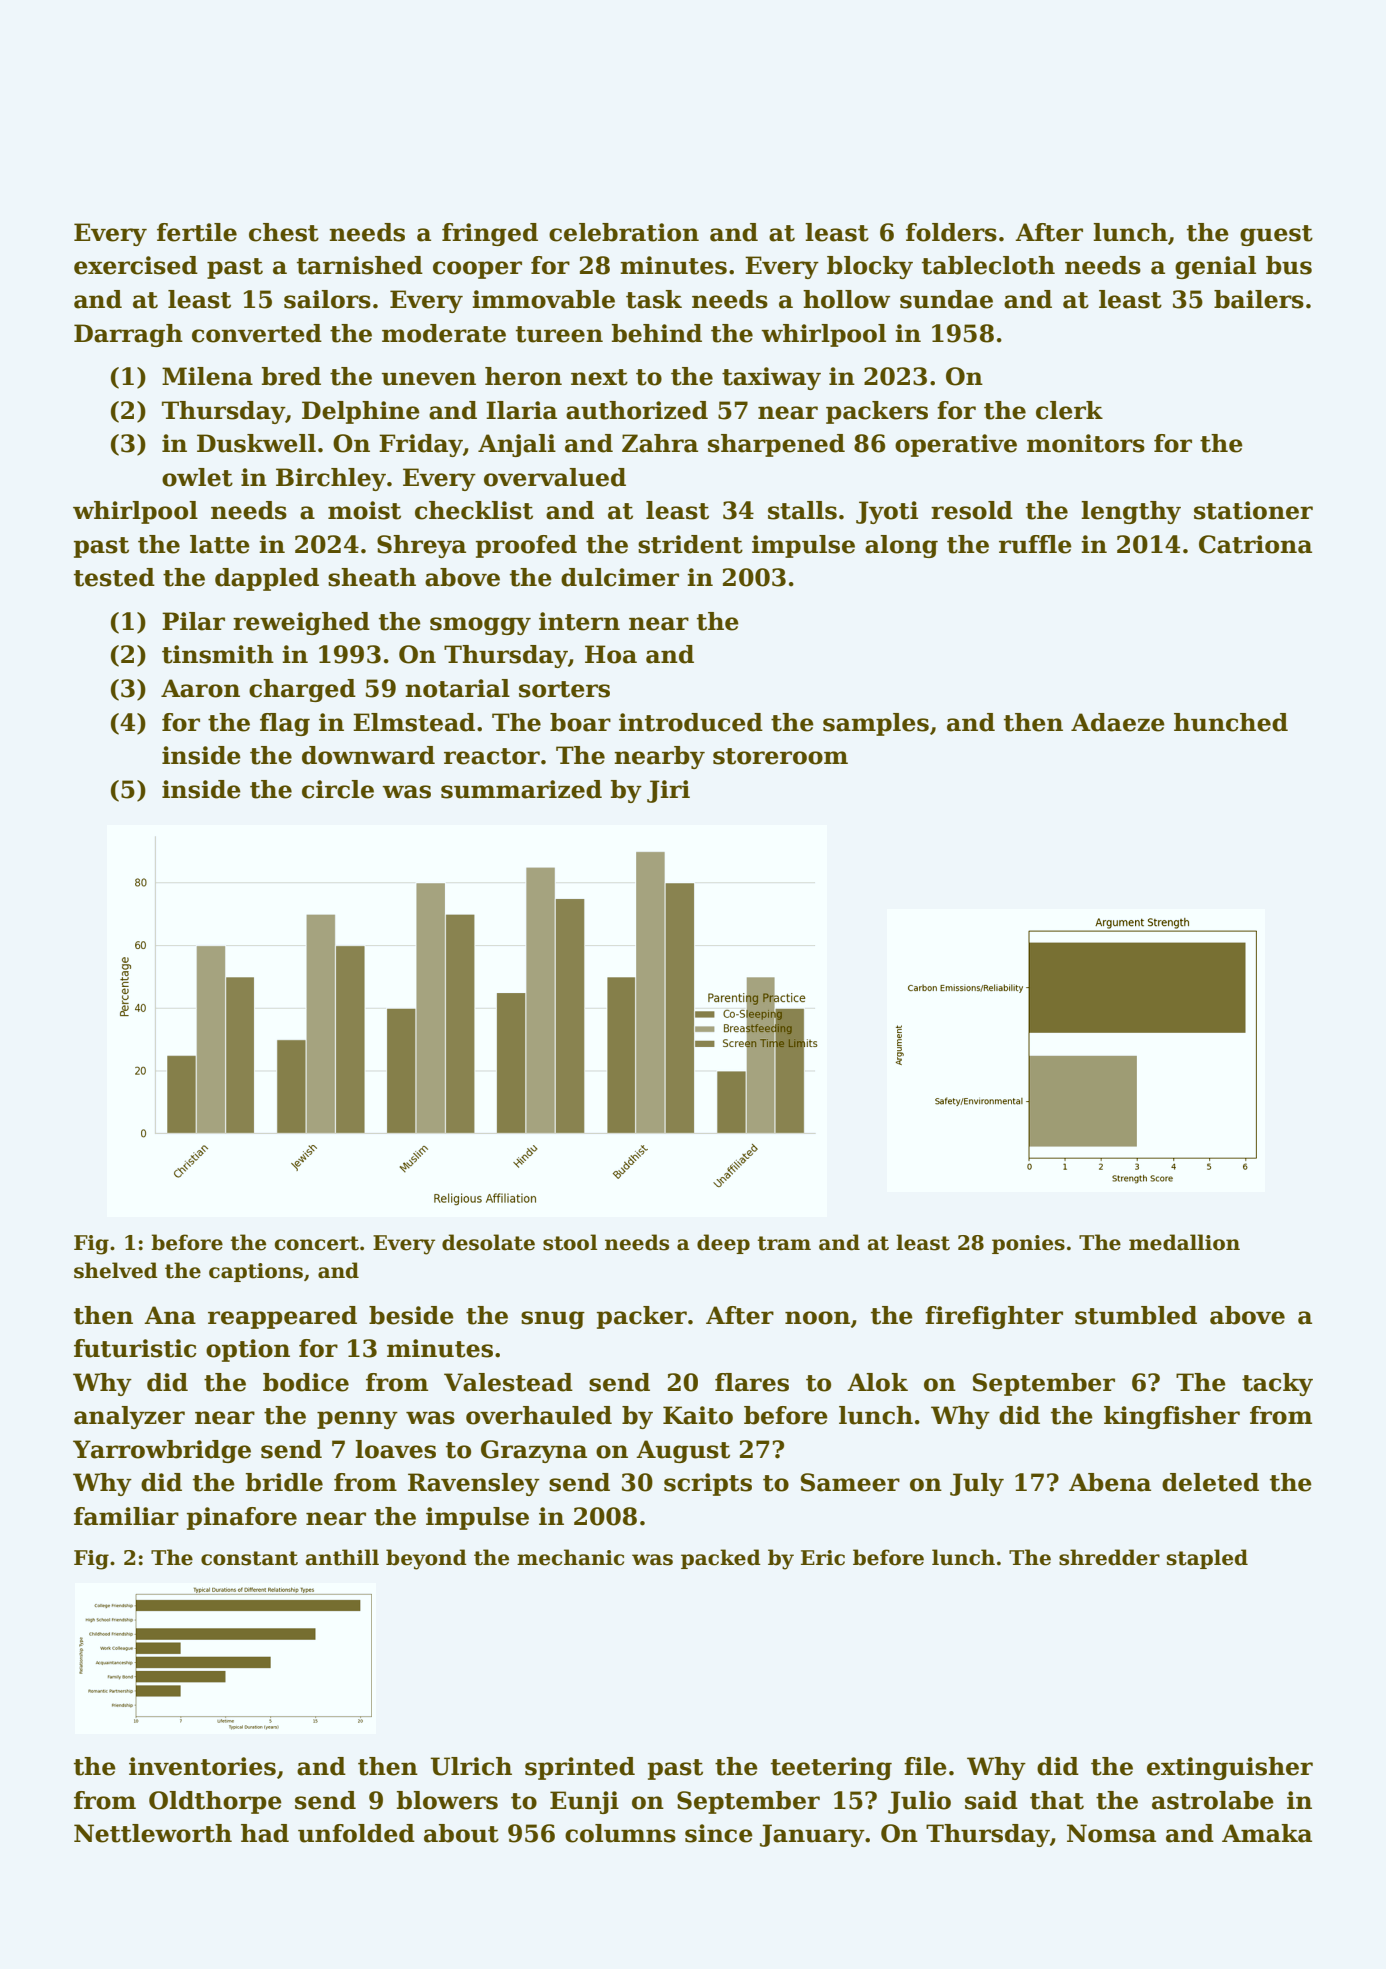 The height and width of the screenshot is (1969, 1386). Describe the element at coordinates (338, 789) in the screenshot. I see `circle` at that location.
